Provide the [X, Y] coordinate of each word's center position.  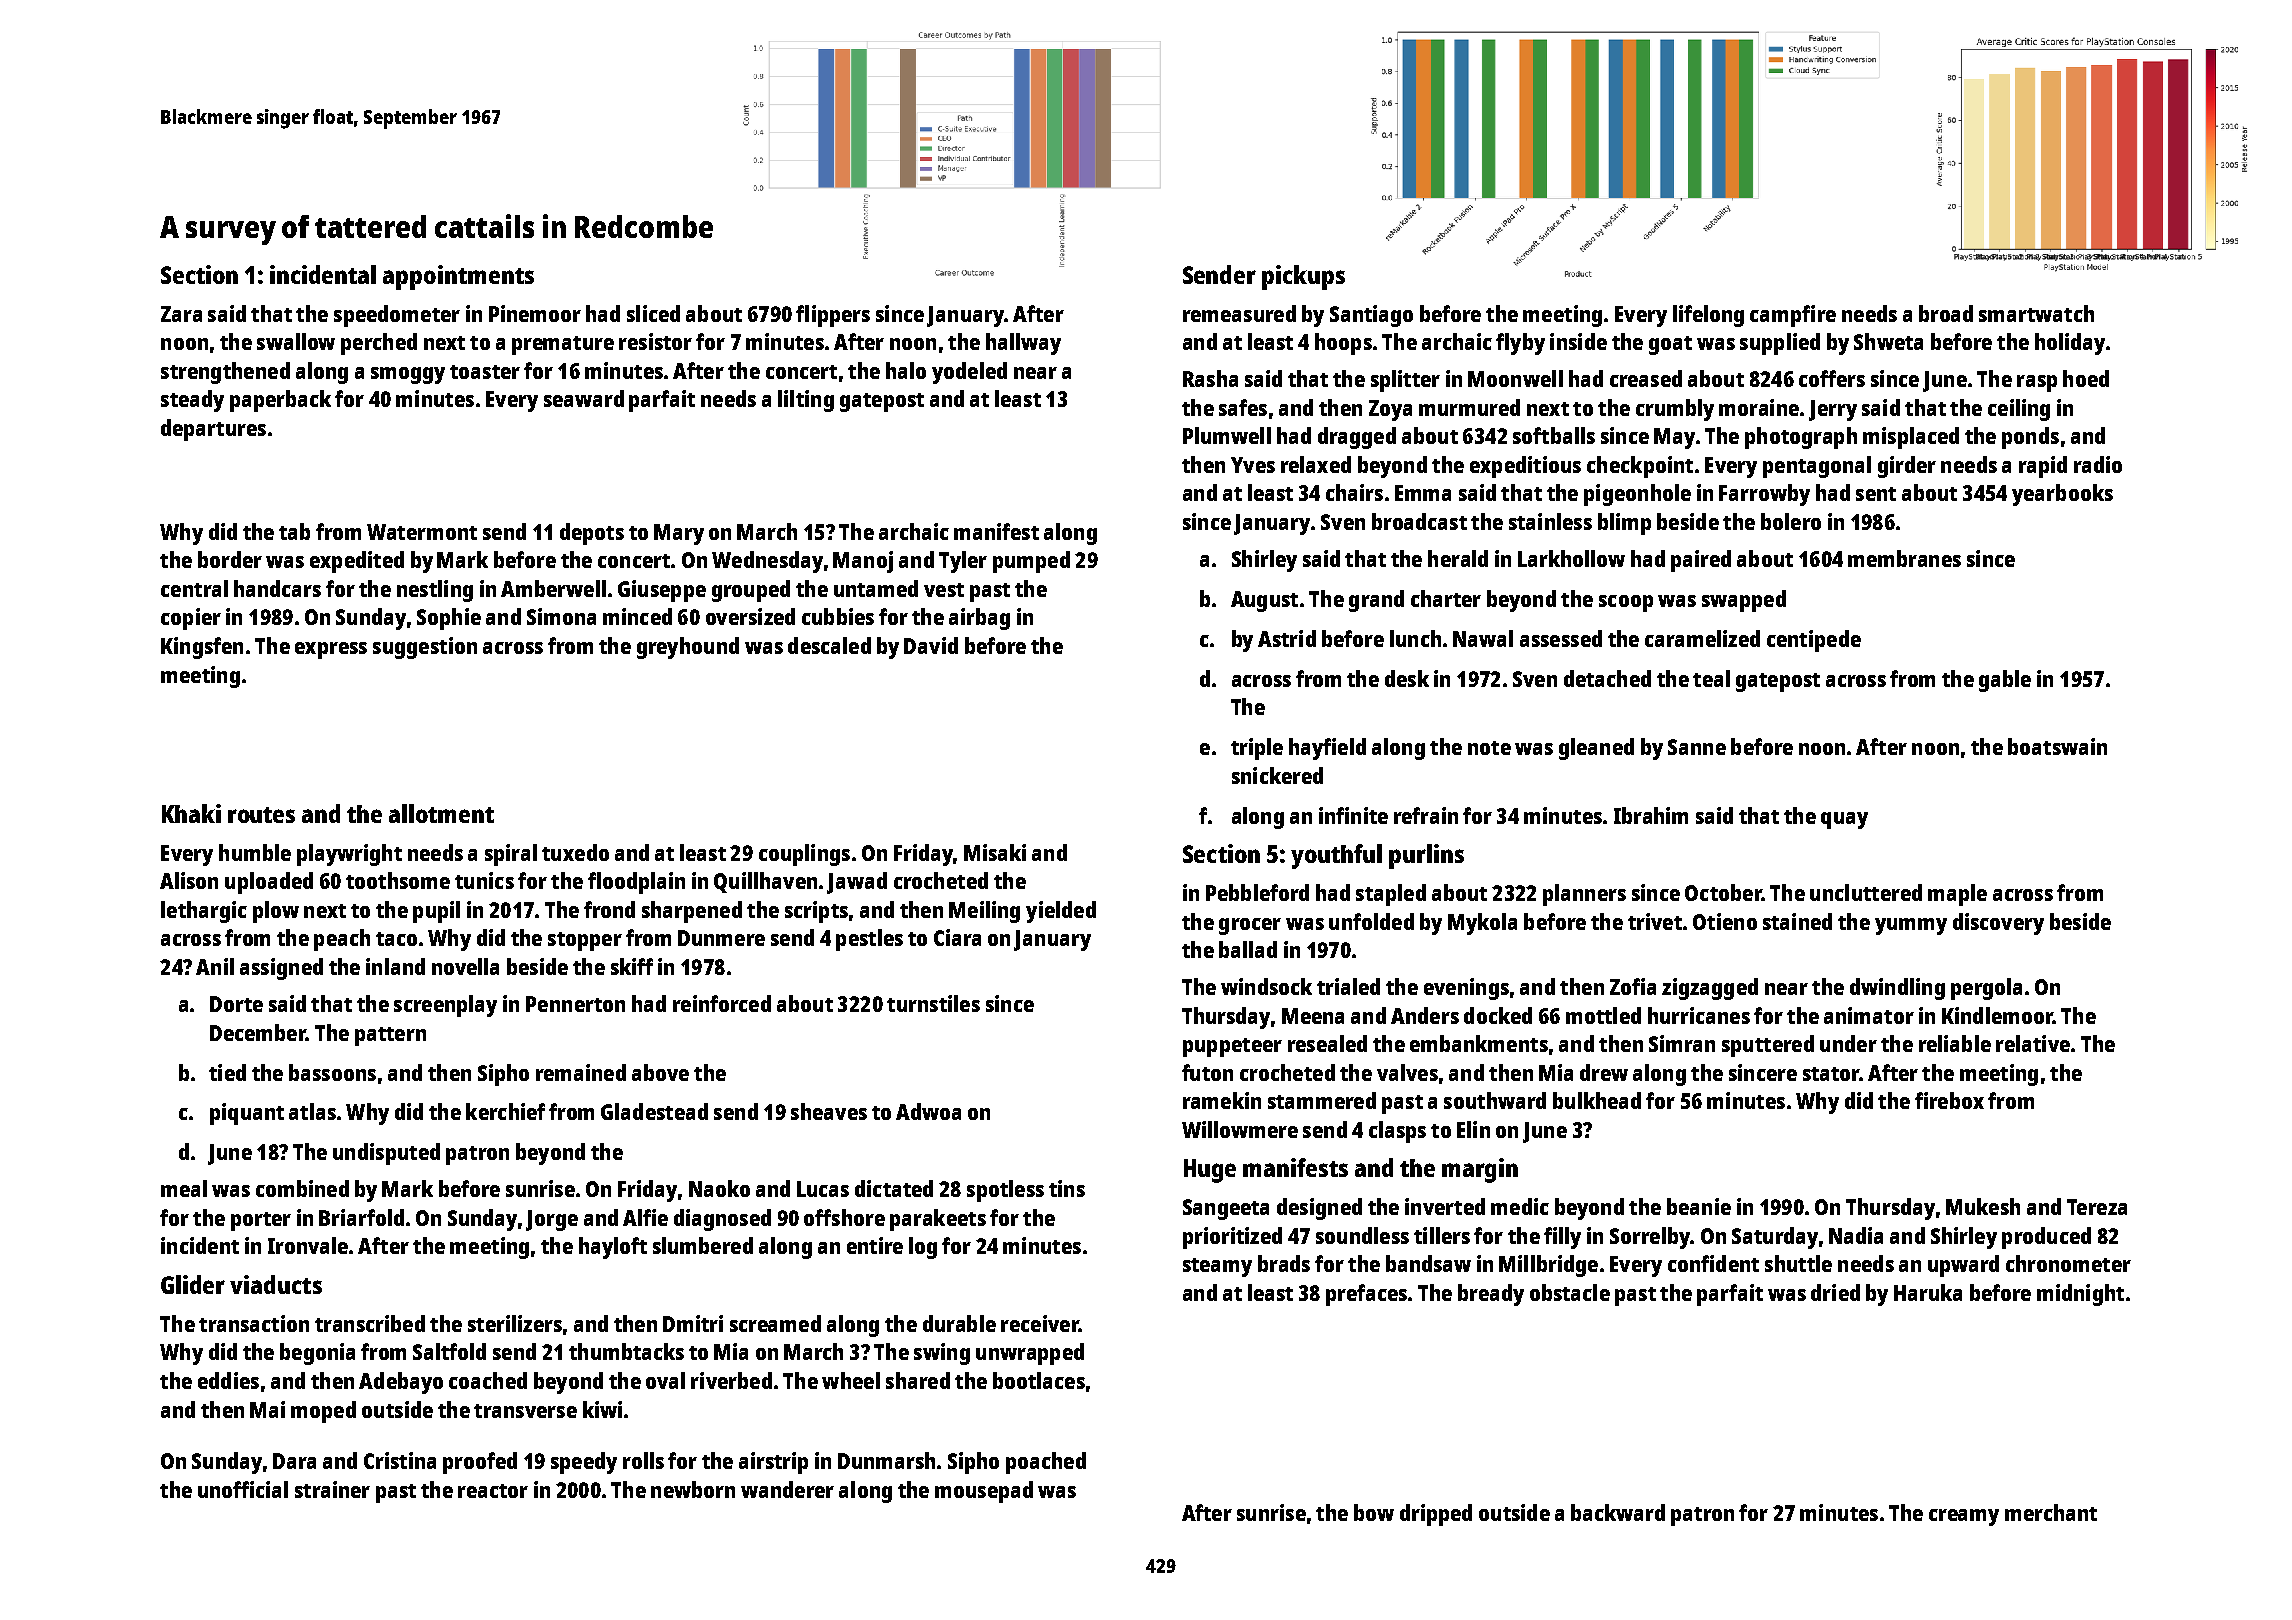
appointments [458, 277]
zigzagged [1710, 989]
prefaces [1366, 1295]
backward [1618, 1512]
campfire [1793, 316]
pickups [1303, 277]
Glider [193, 1284]
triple [1257, 749]
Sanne [1697, 747]
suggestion [425, 648]
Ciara [957, 937]
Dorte [236, 1004]
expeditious [1525, 467]
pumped [1031, 562]
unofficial [243, 1489]
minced [637, 616]
